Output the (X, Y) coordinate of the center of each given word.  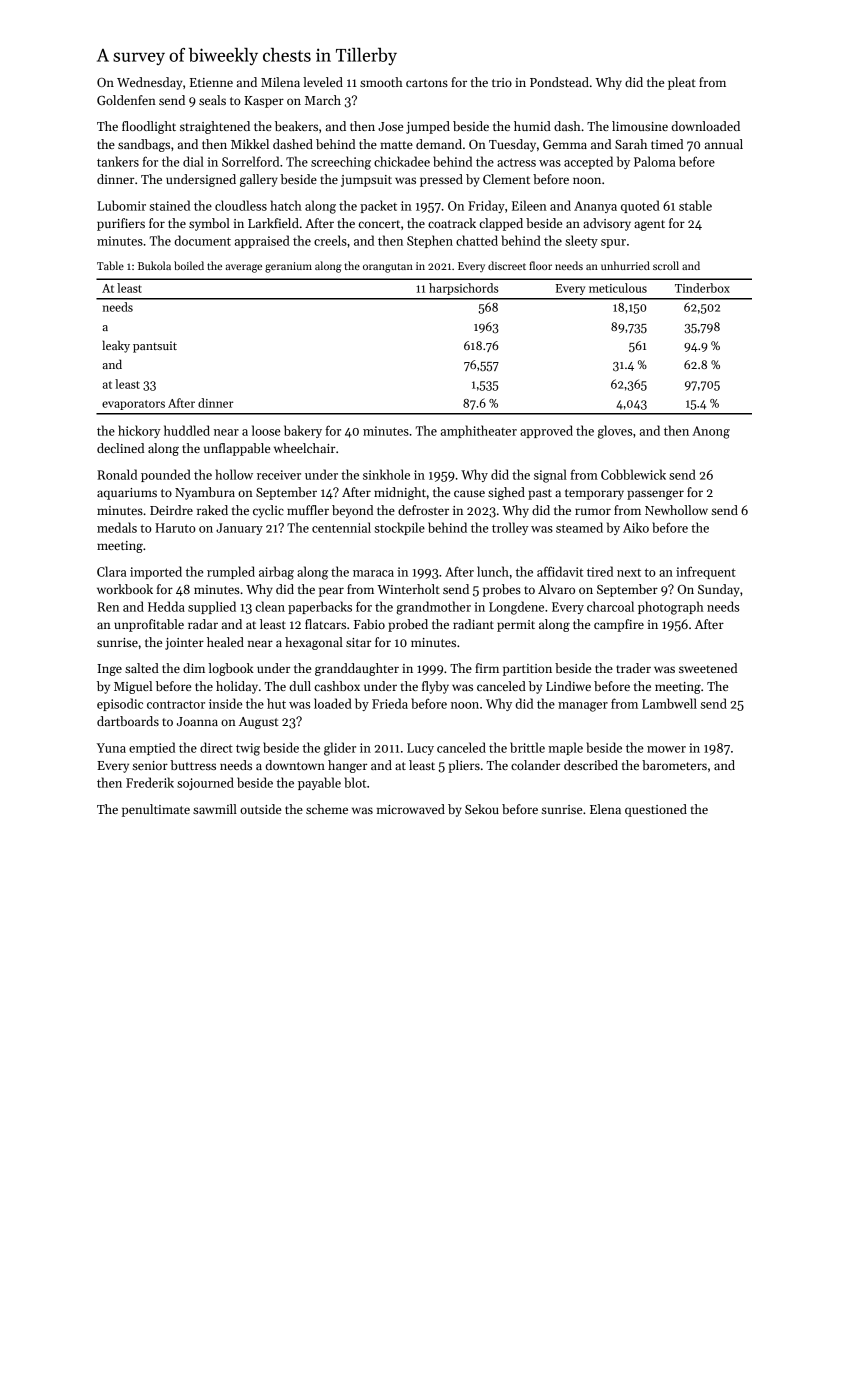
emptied (152, 748)
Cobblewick (633, 474)
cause (469, 493)
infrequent (706, 572)
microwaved (411, 809)
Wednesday (149, 83)
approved (546, 431)
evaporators (133, 405)
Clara (112, 571)
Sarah (631, 144)
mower (666, 749)
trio (502, 82)
